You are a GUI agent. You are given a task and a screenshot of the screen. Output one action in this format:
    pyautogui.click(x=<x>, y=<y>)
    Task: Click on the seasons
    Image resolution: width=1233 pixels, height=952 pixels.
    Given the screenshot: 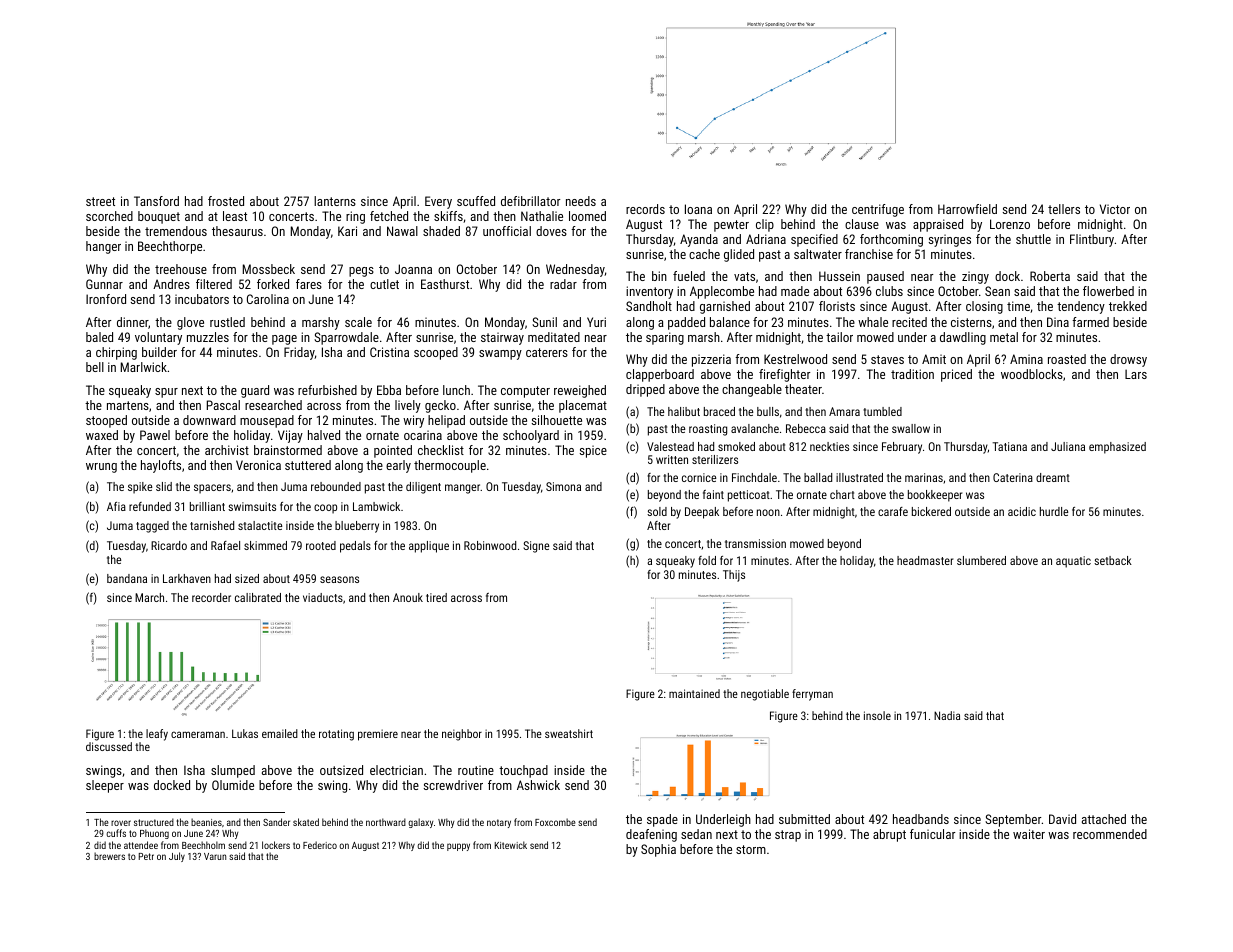 What is the action you would take?
    pyautogui.click(x=339, y=579)
